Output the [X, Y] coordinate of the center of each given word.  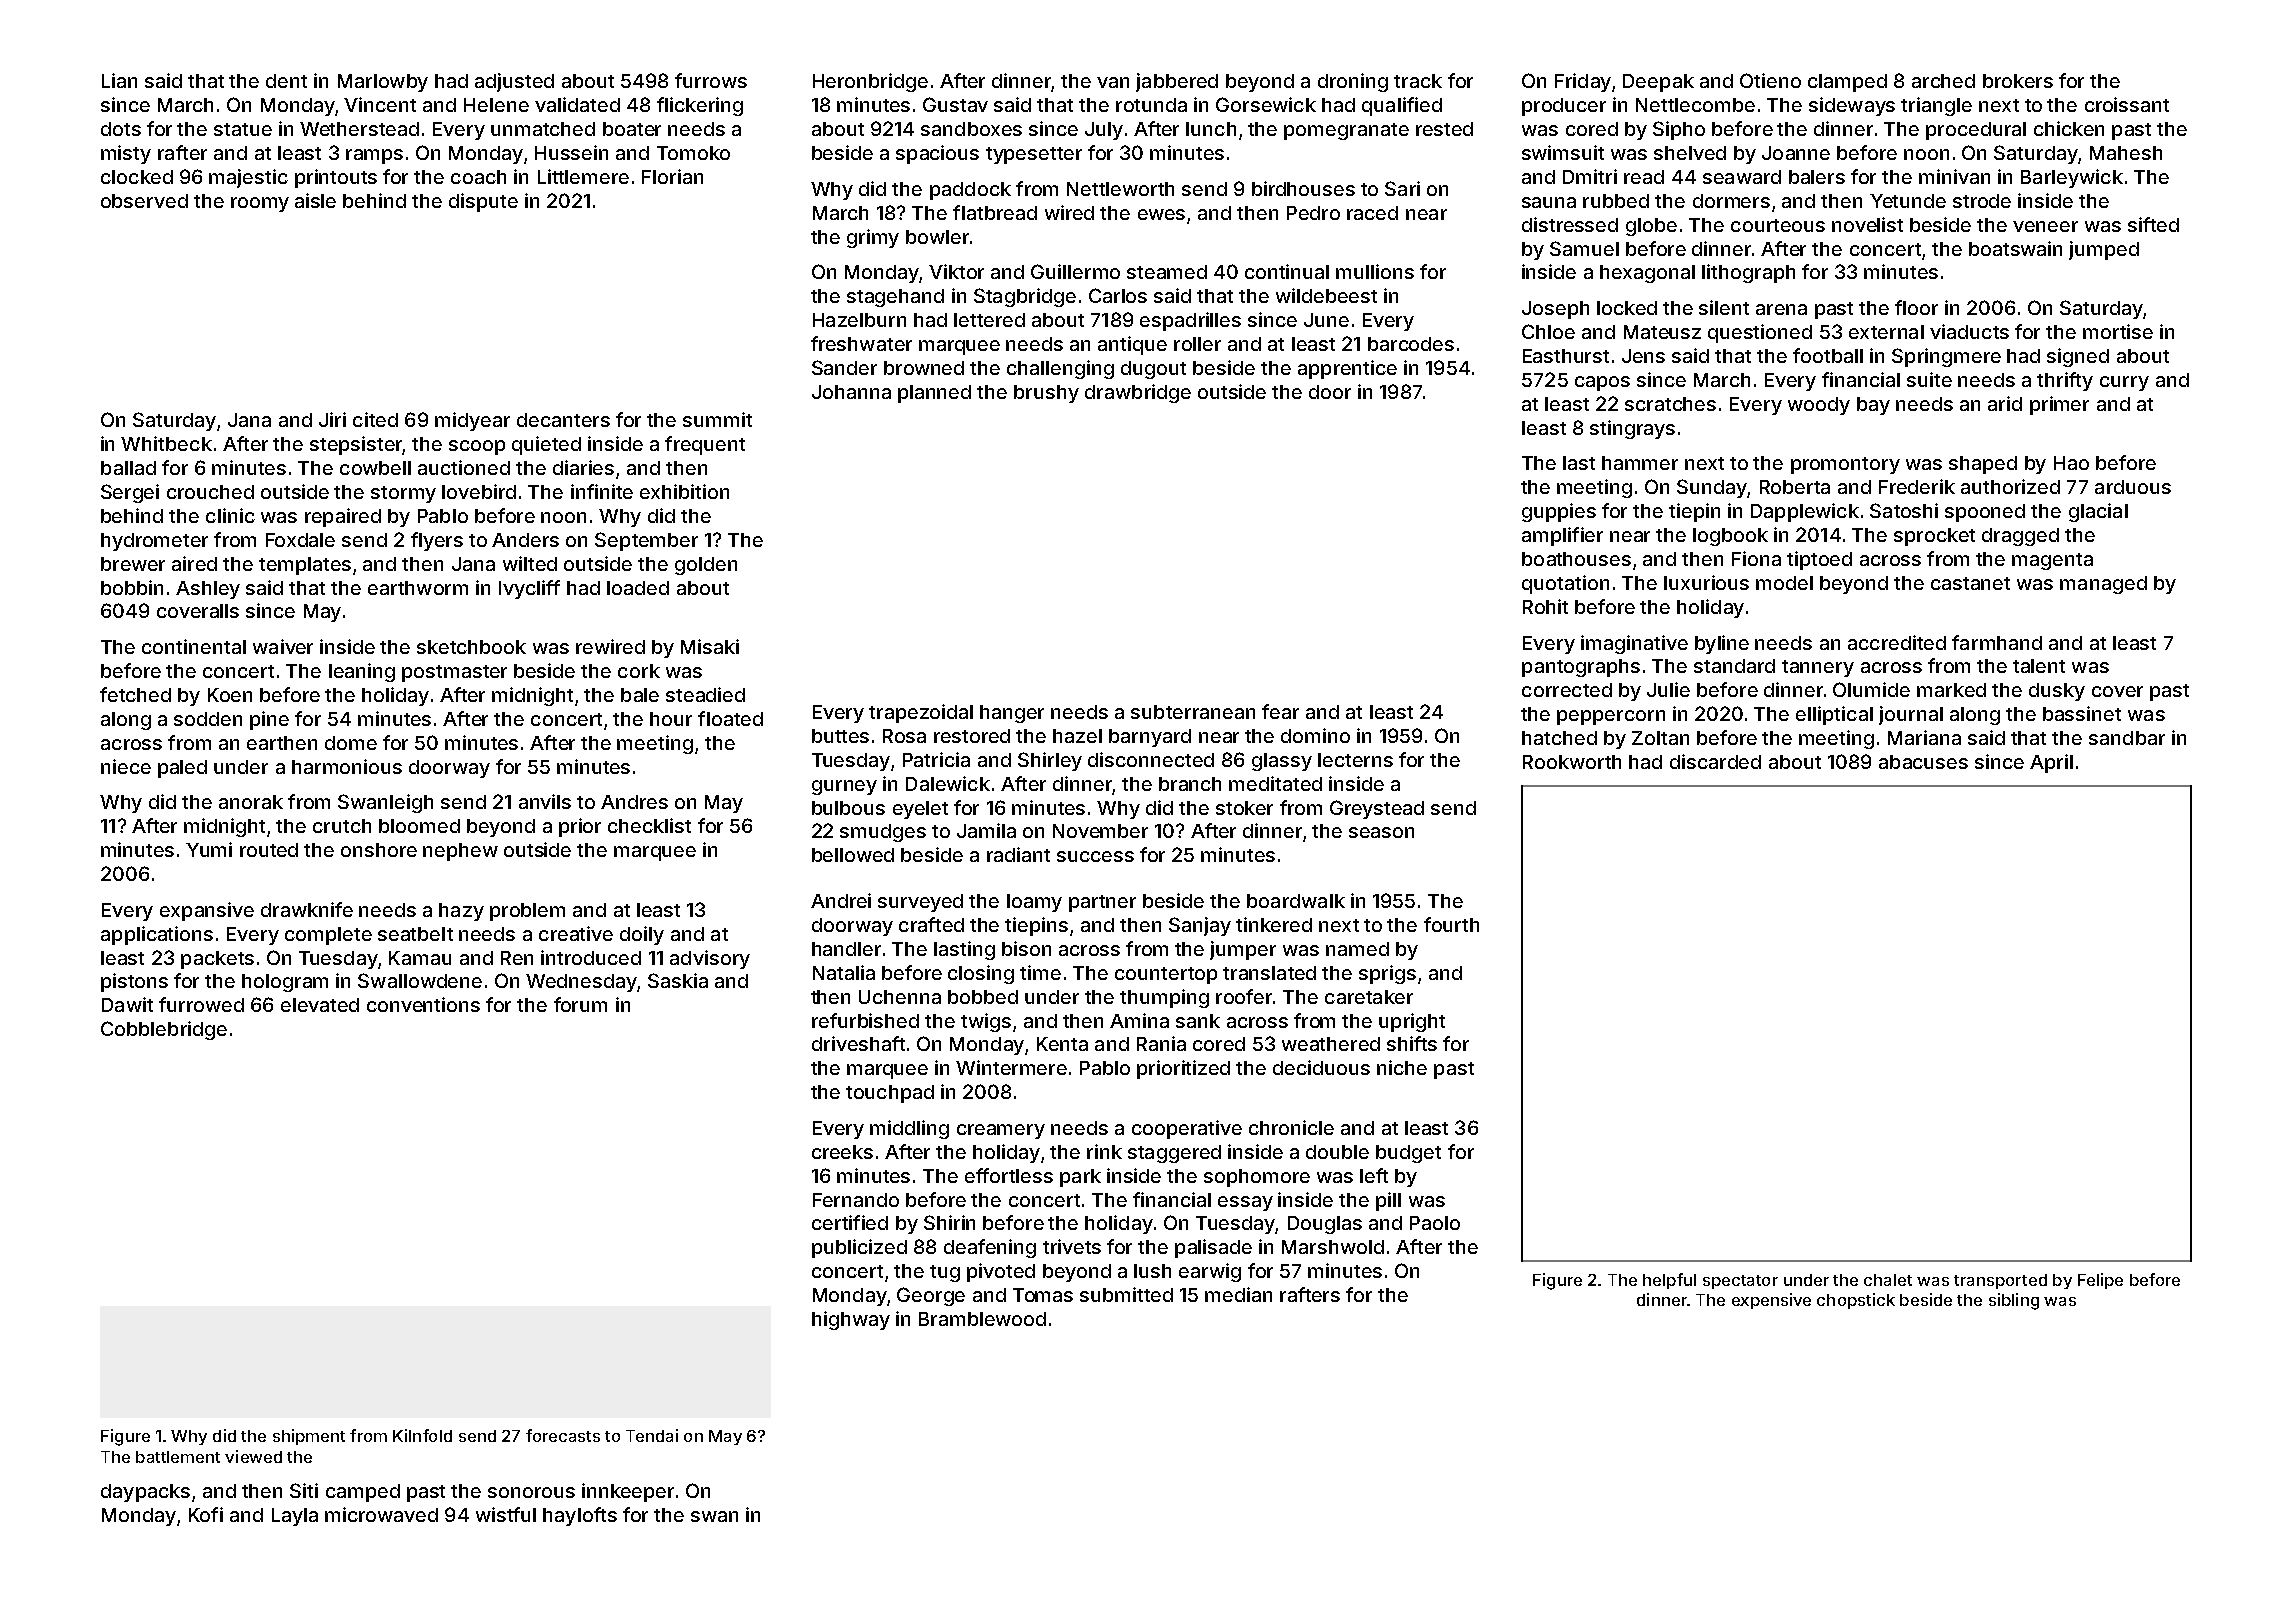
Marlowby [383, 83]
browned [924, 368]
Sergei [130, 493]
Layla [295, 1517]
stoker [1244, 808]
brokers [2018, 81]
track [1418, 81]
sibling [2014, 1301]
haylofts [580, 1516]
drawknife [307, 909]
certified [850, 1222]
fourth [1451, 924]
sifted [2153, 224]
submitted [1126, 1294]
